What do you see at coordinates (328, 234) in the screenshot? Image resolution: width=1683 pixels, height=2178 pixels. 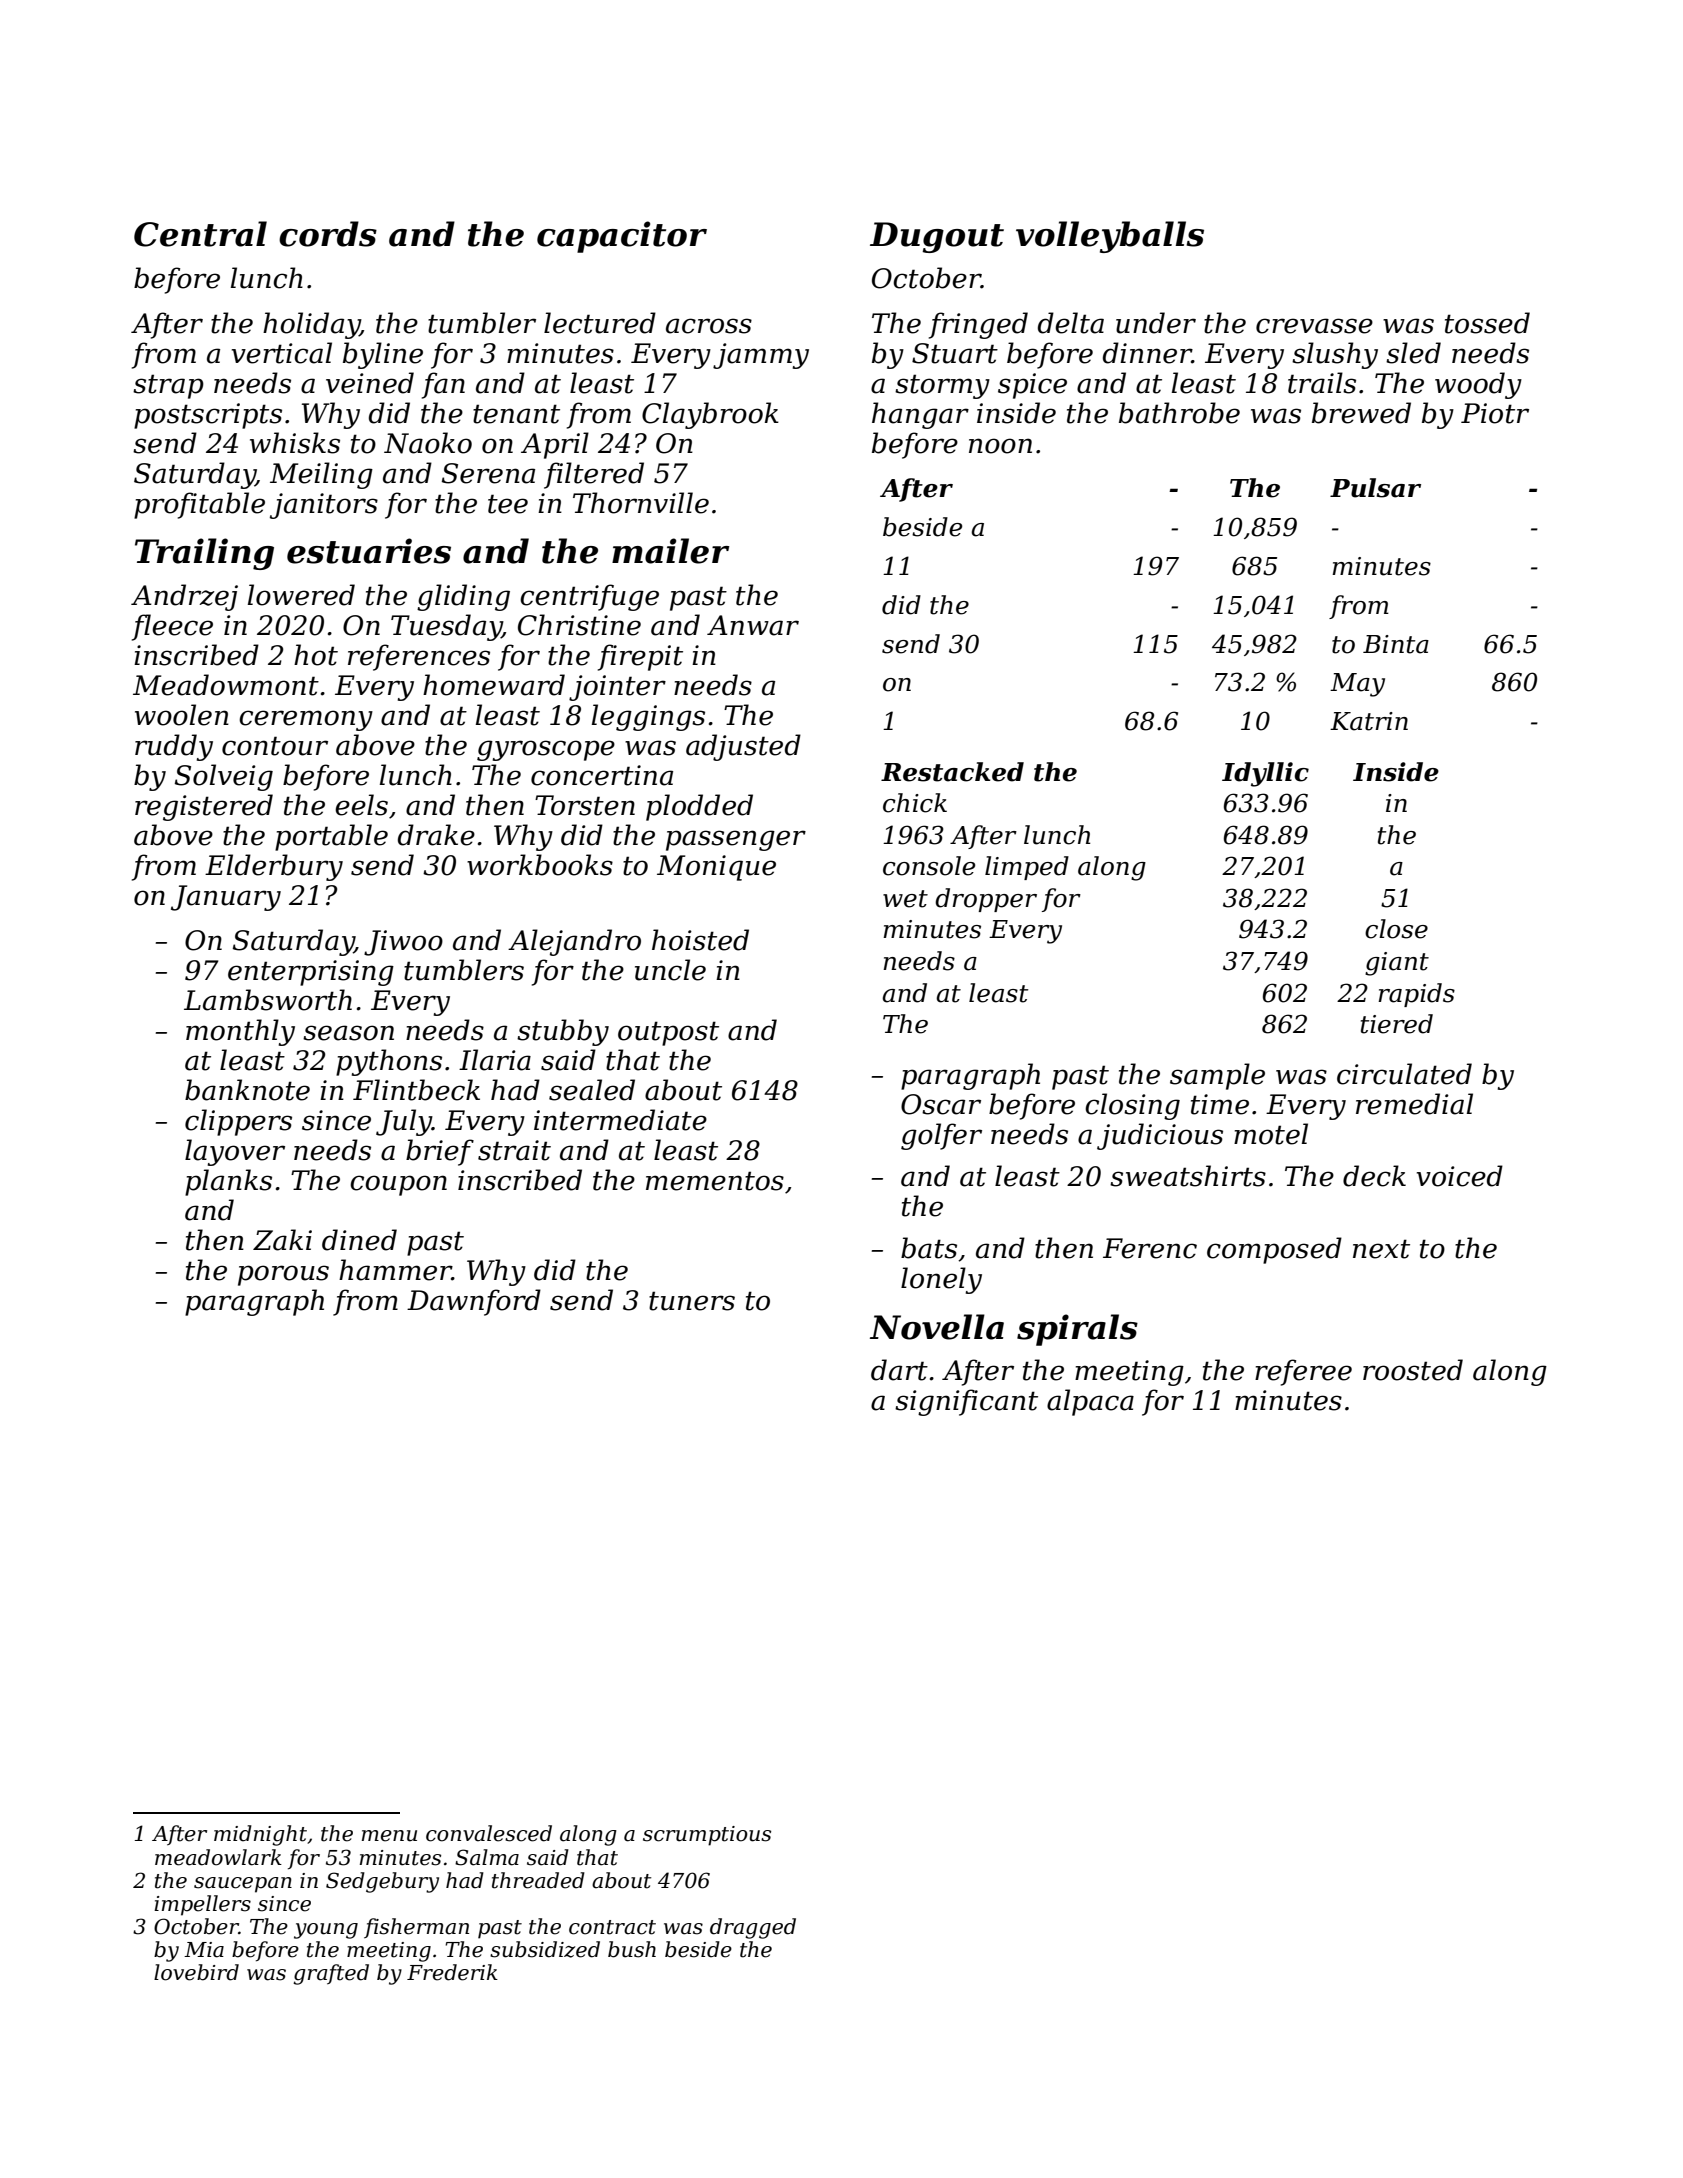 I see `cords` at bounding box center [328, 234].
